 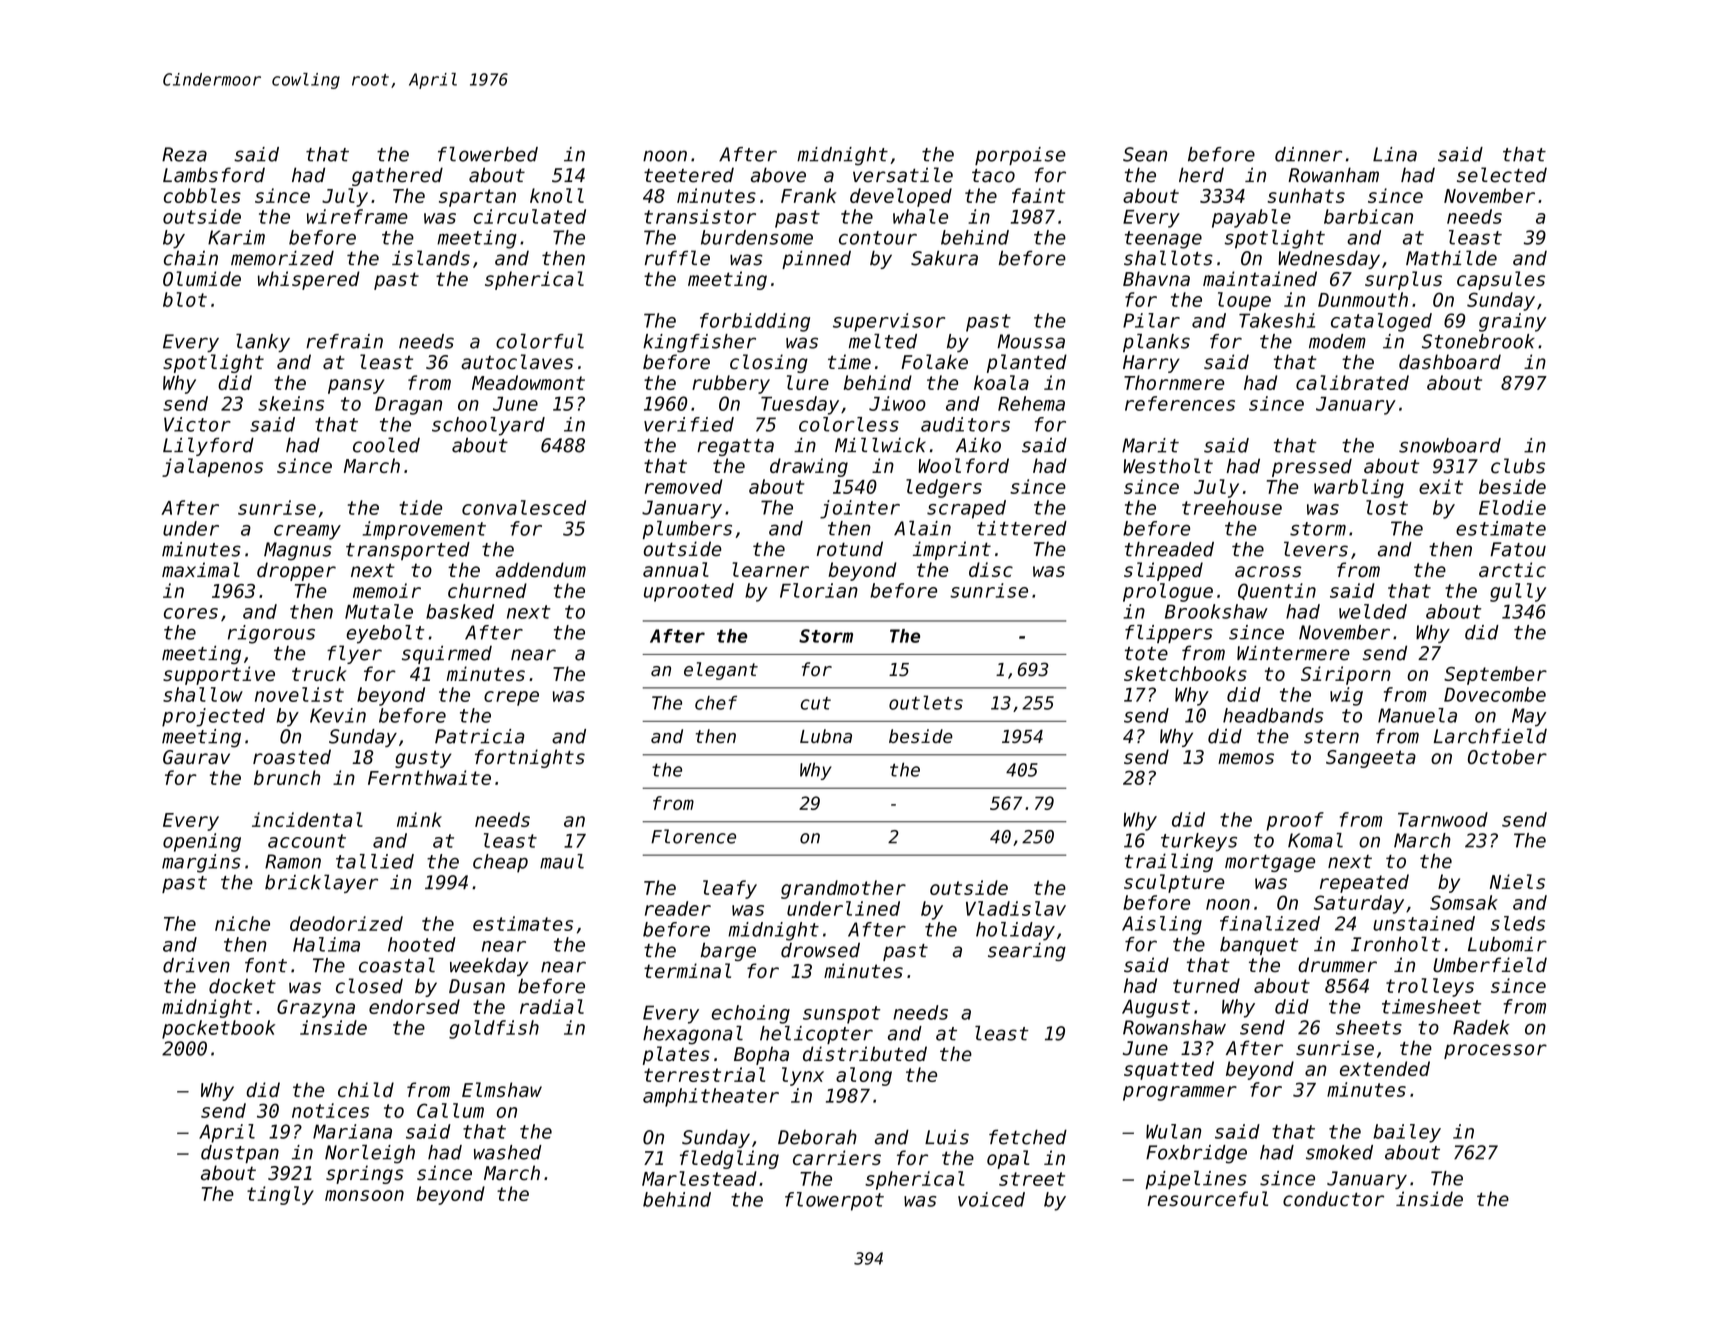 I want to click on cheap, so click(x=500, y=863).
